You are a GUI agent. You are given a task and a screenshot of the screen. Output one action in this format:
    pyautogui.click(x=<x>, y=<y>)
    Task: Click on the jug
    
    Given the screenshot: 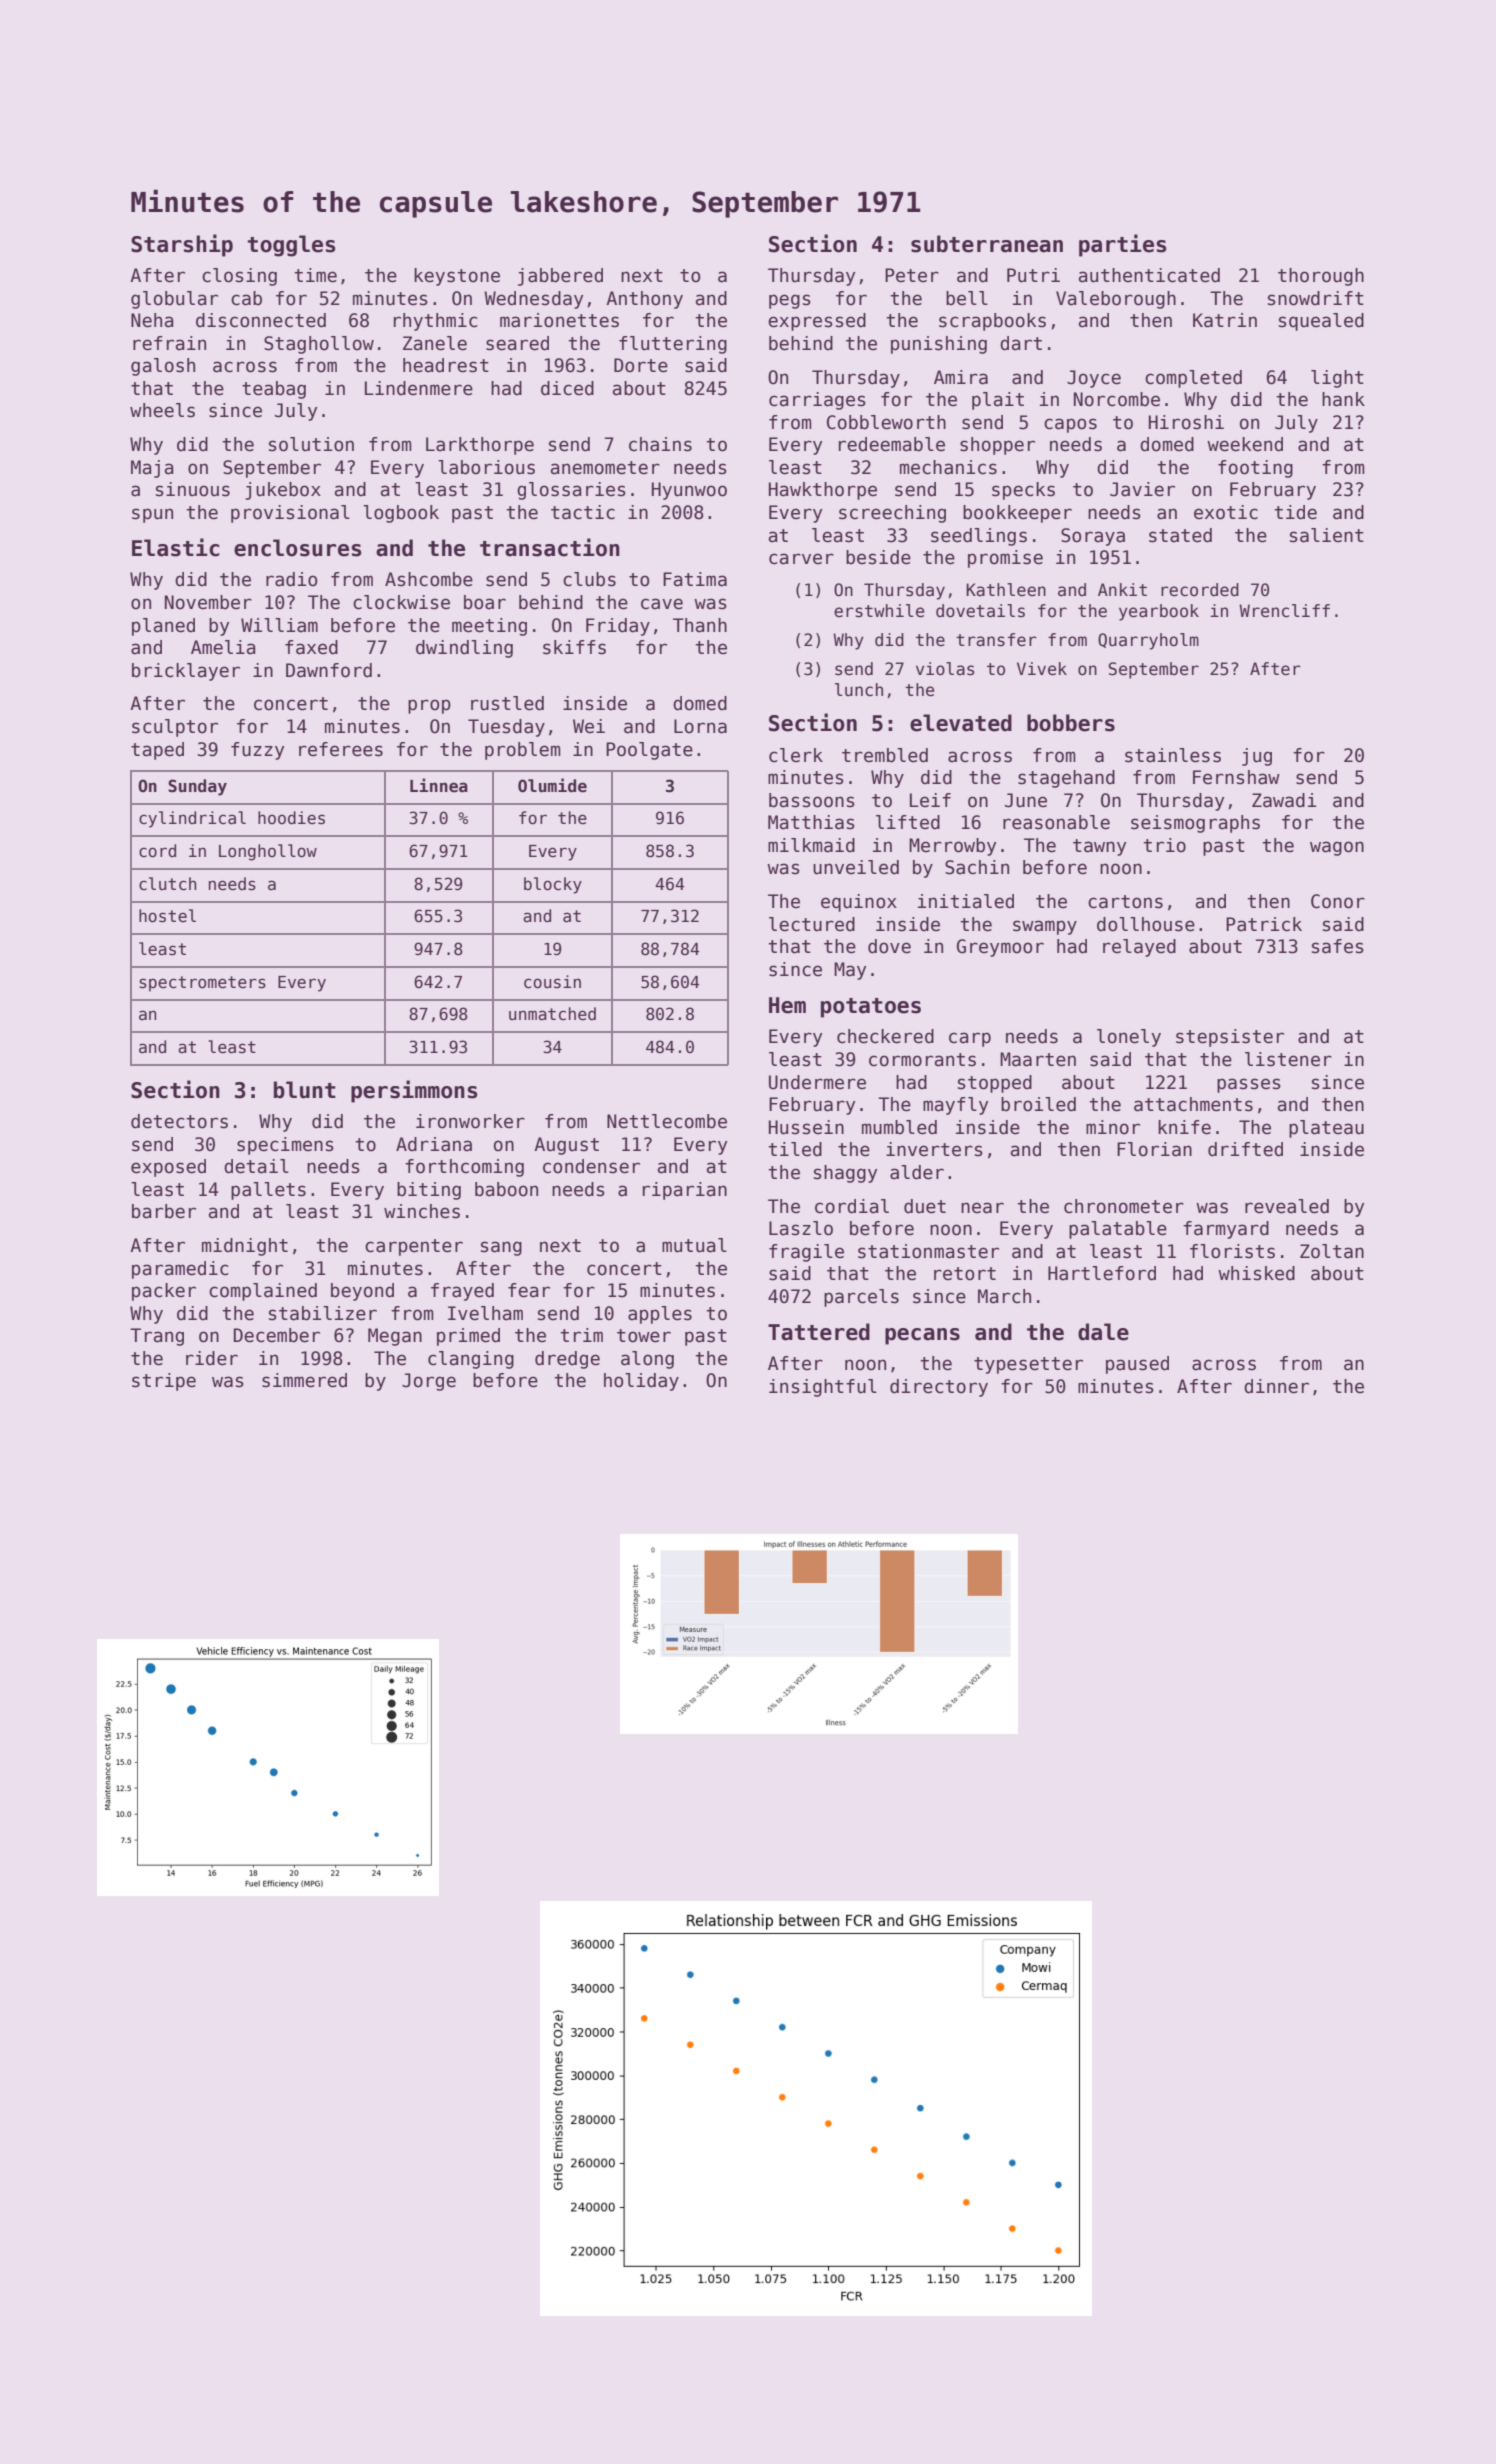 What is the action you would take?
    pyautogui.click(x=1257, y=757)
